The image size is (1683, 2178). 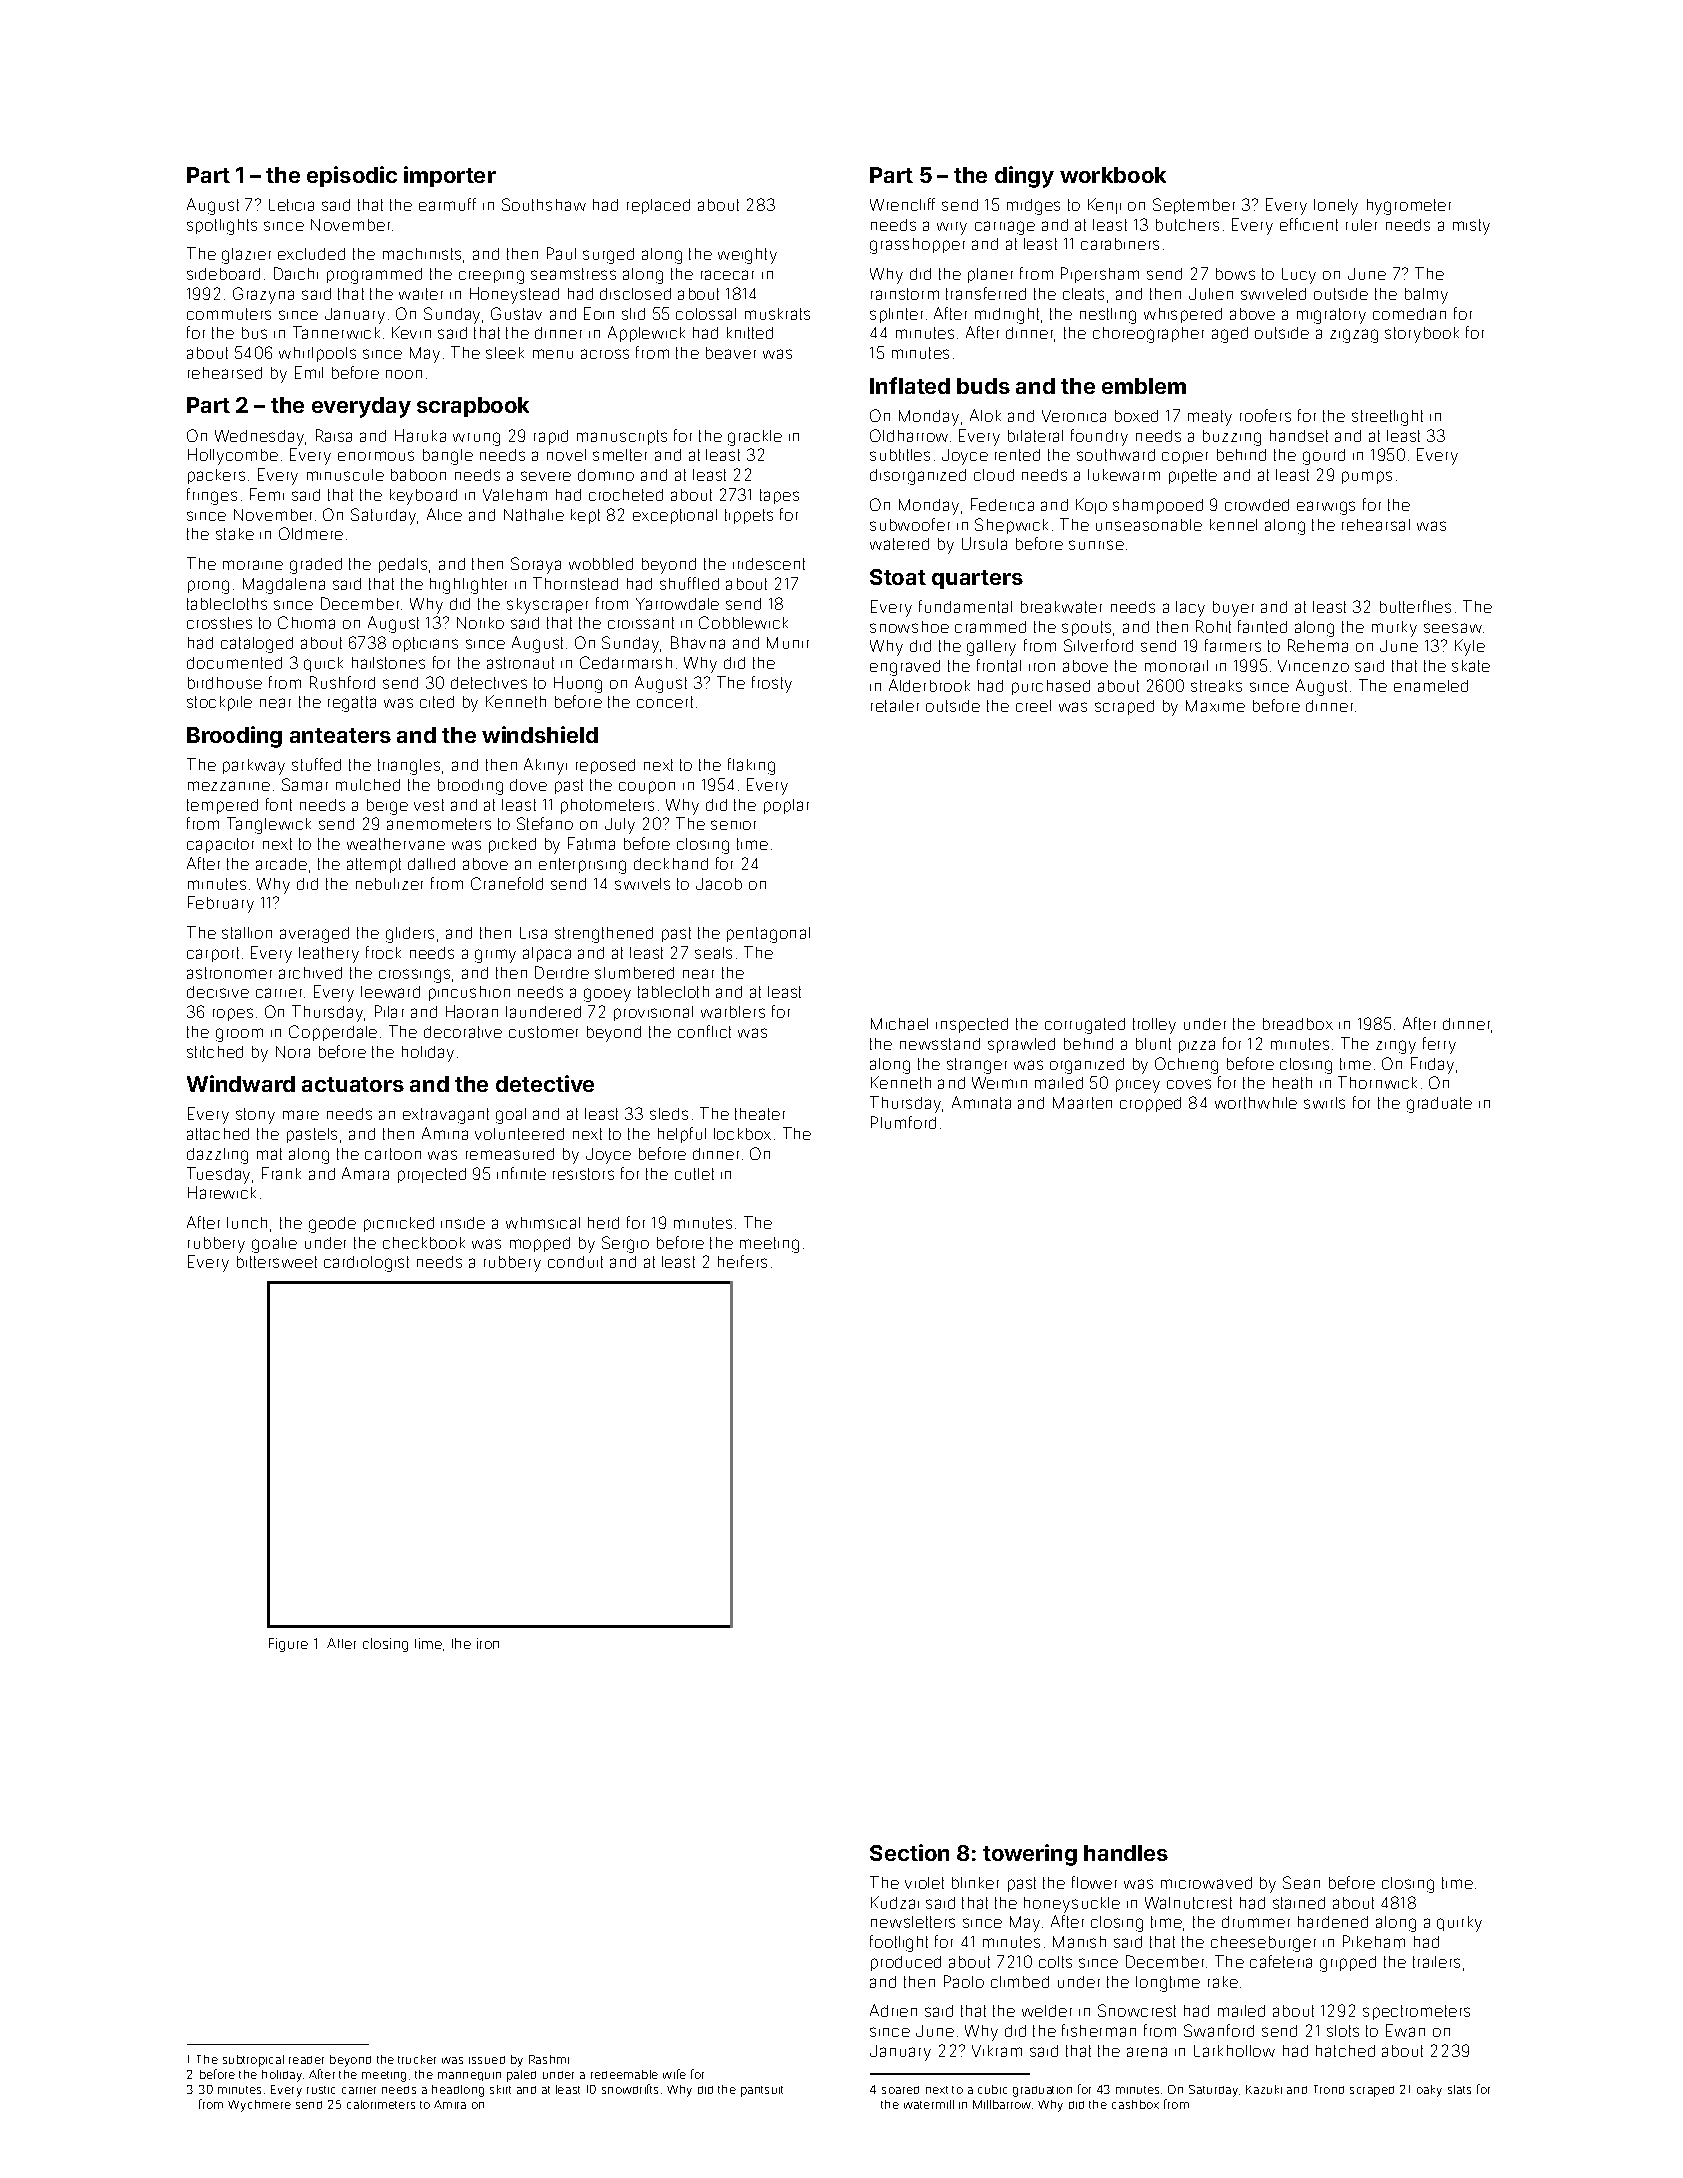 I want to click on importer, so click(x=450, y=176).
